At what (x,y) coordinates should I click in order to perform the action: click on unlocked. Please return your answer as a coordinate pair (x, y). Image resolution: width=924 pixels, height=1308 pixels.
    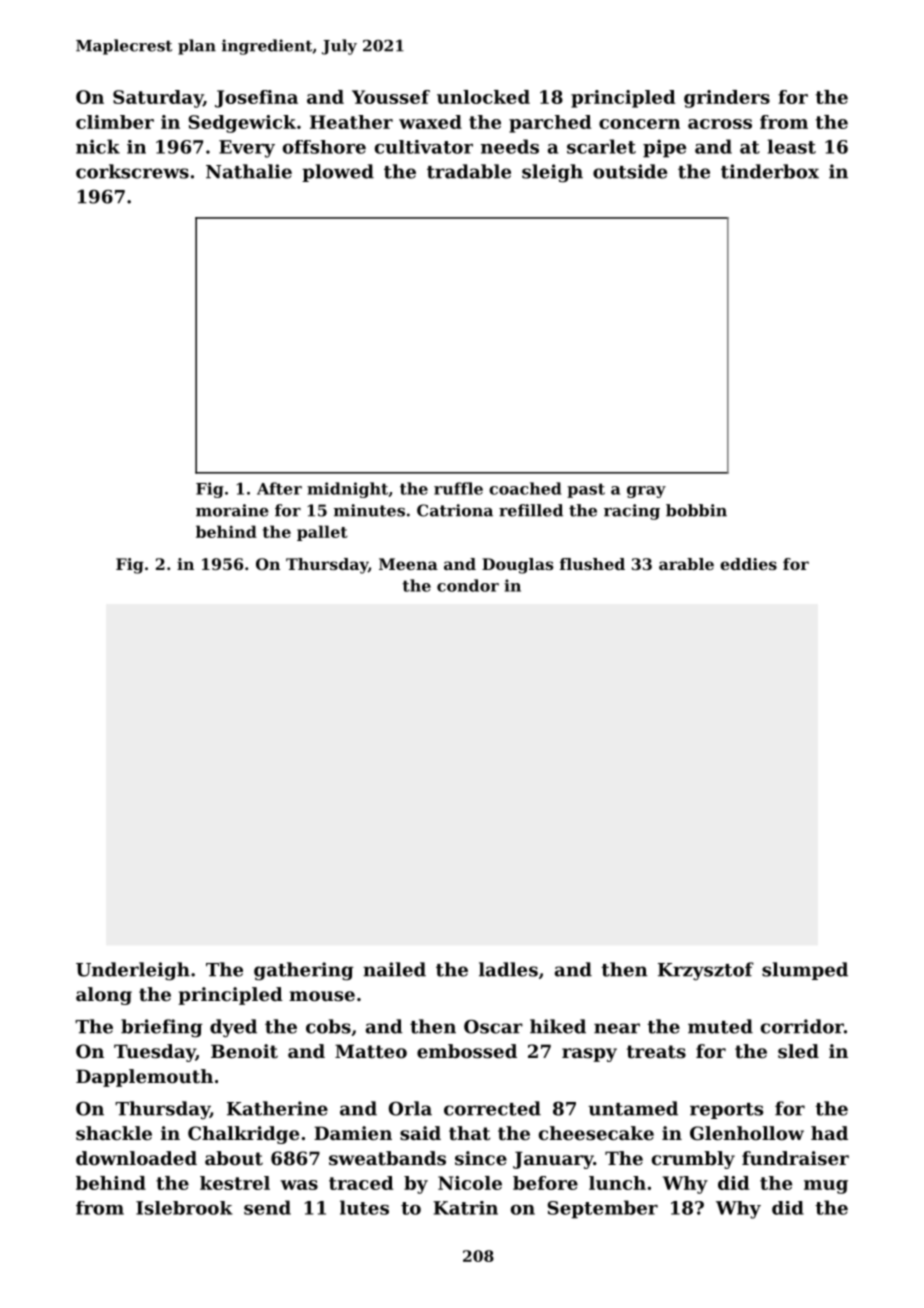
    Looking at the image, I should click on (483, 97).
